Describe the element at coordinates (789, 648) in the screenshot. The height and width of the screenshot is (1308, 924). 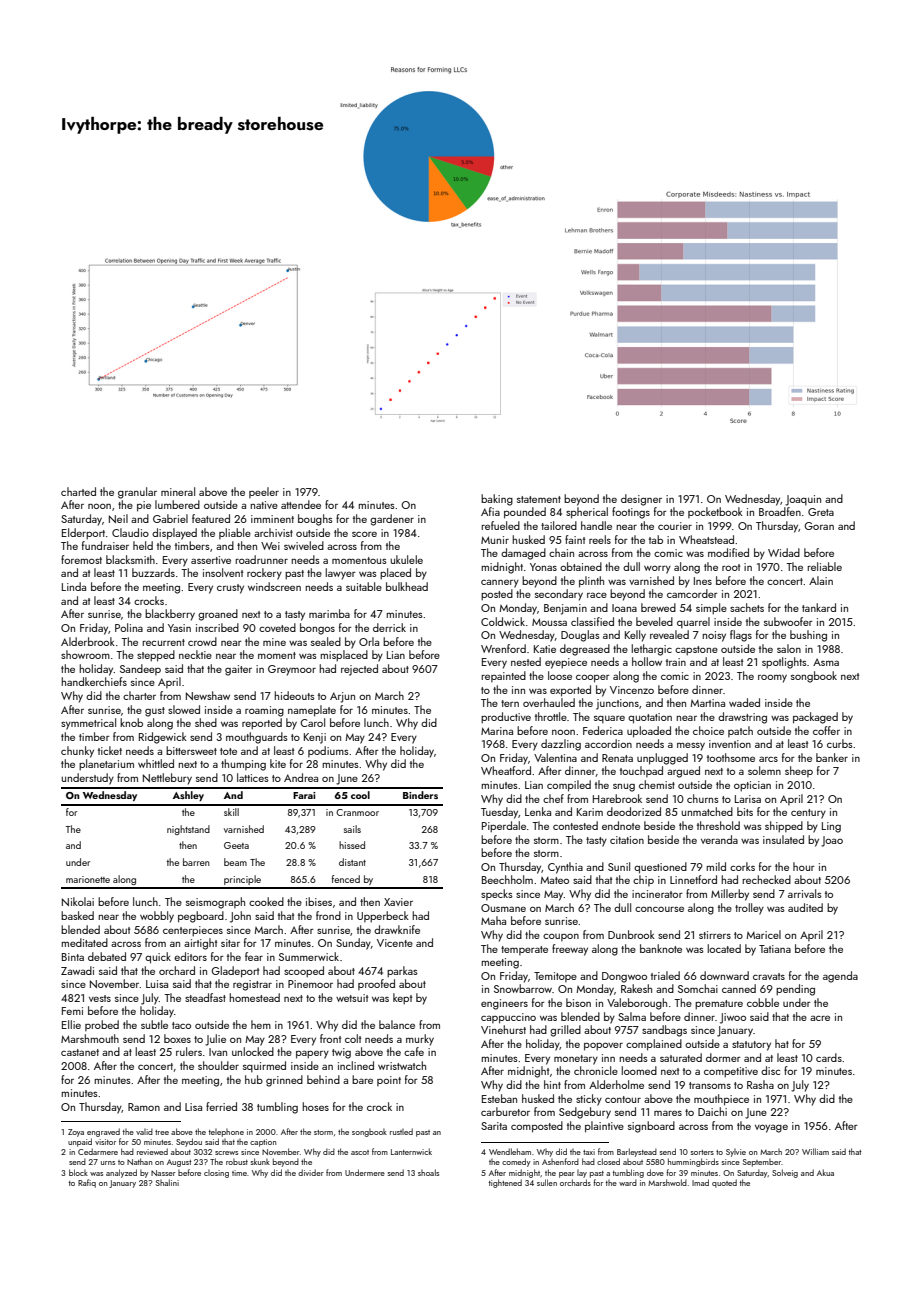
I see `salon` at that location.
